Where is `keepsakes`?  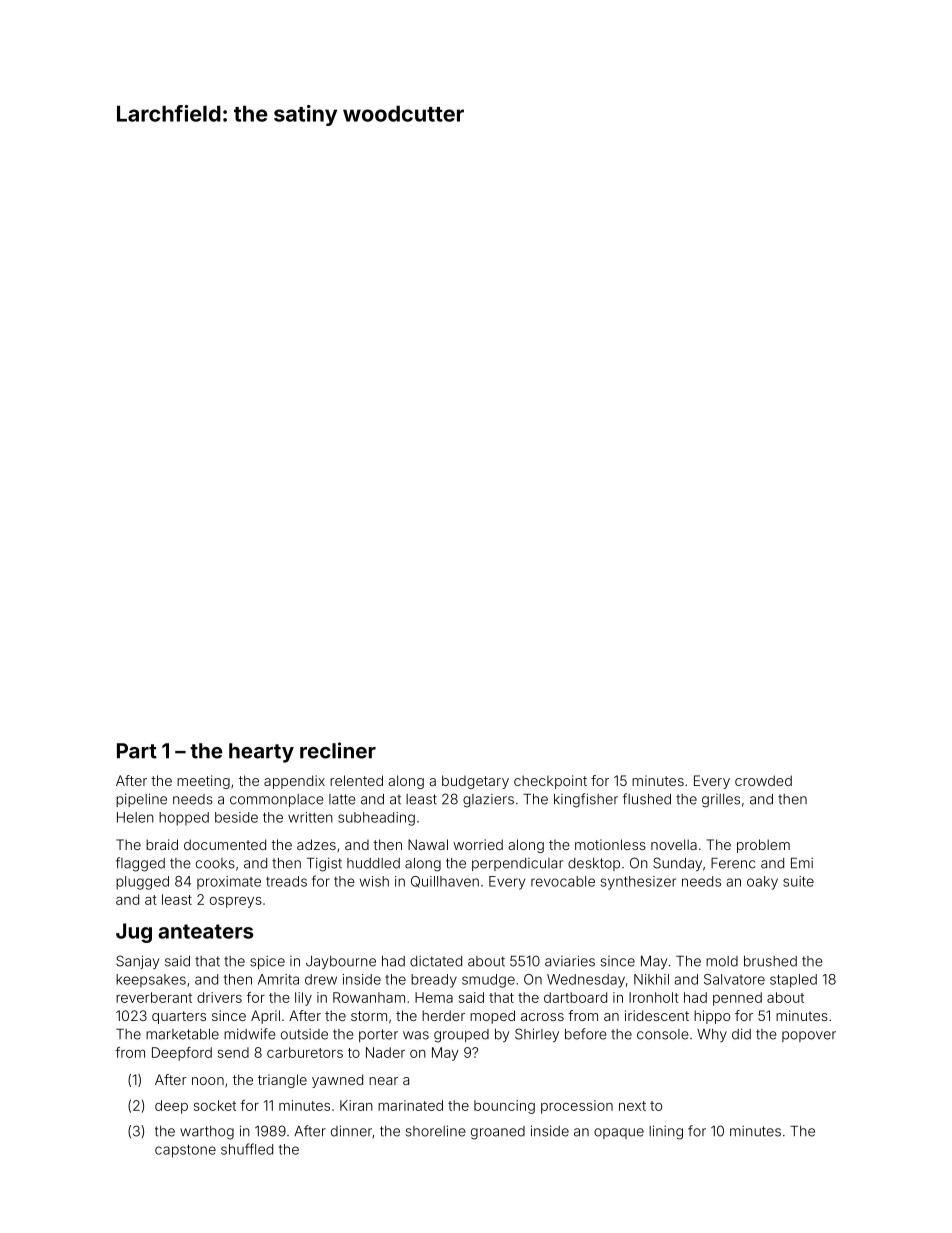
keepsakes is located at coordinates (151, 980).
